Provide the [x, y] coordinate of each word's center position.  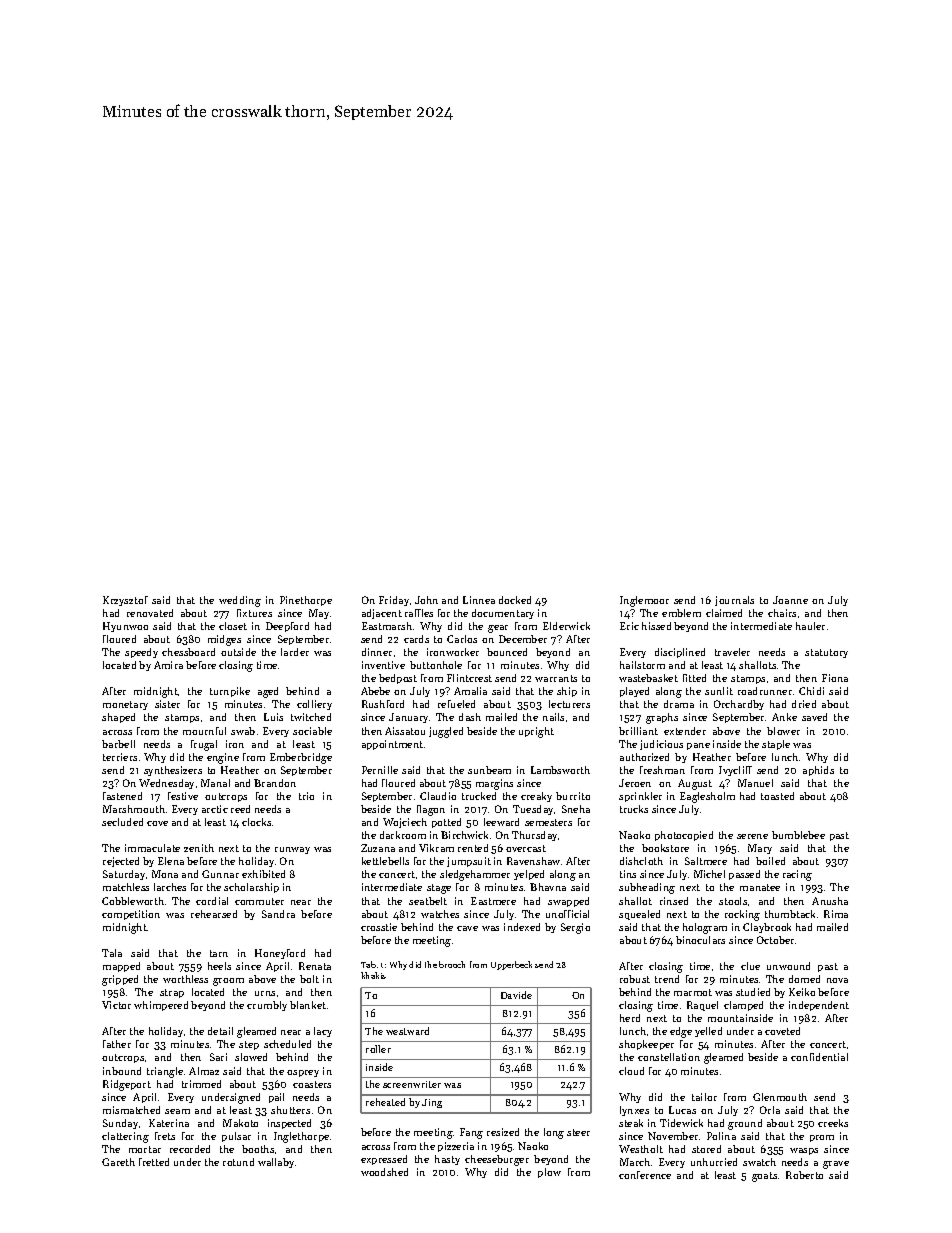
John [426, 600]
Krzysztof [125, 601]
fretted [154, 1162]
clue [750, 966]
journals [734, 601]
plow [549, 1173]
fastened [122, 796]
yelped [529, 875]
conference [645, 1175]
